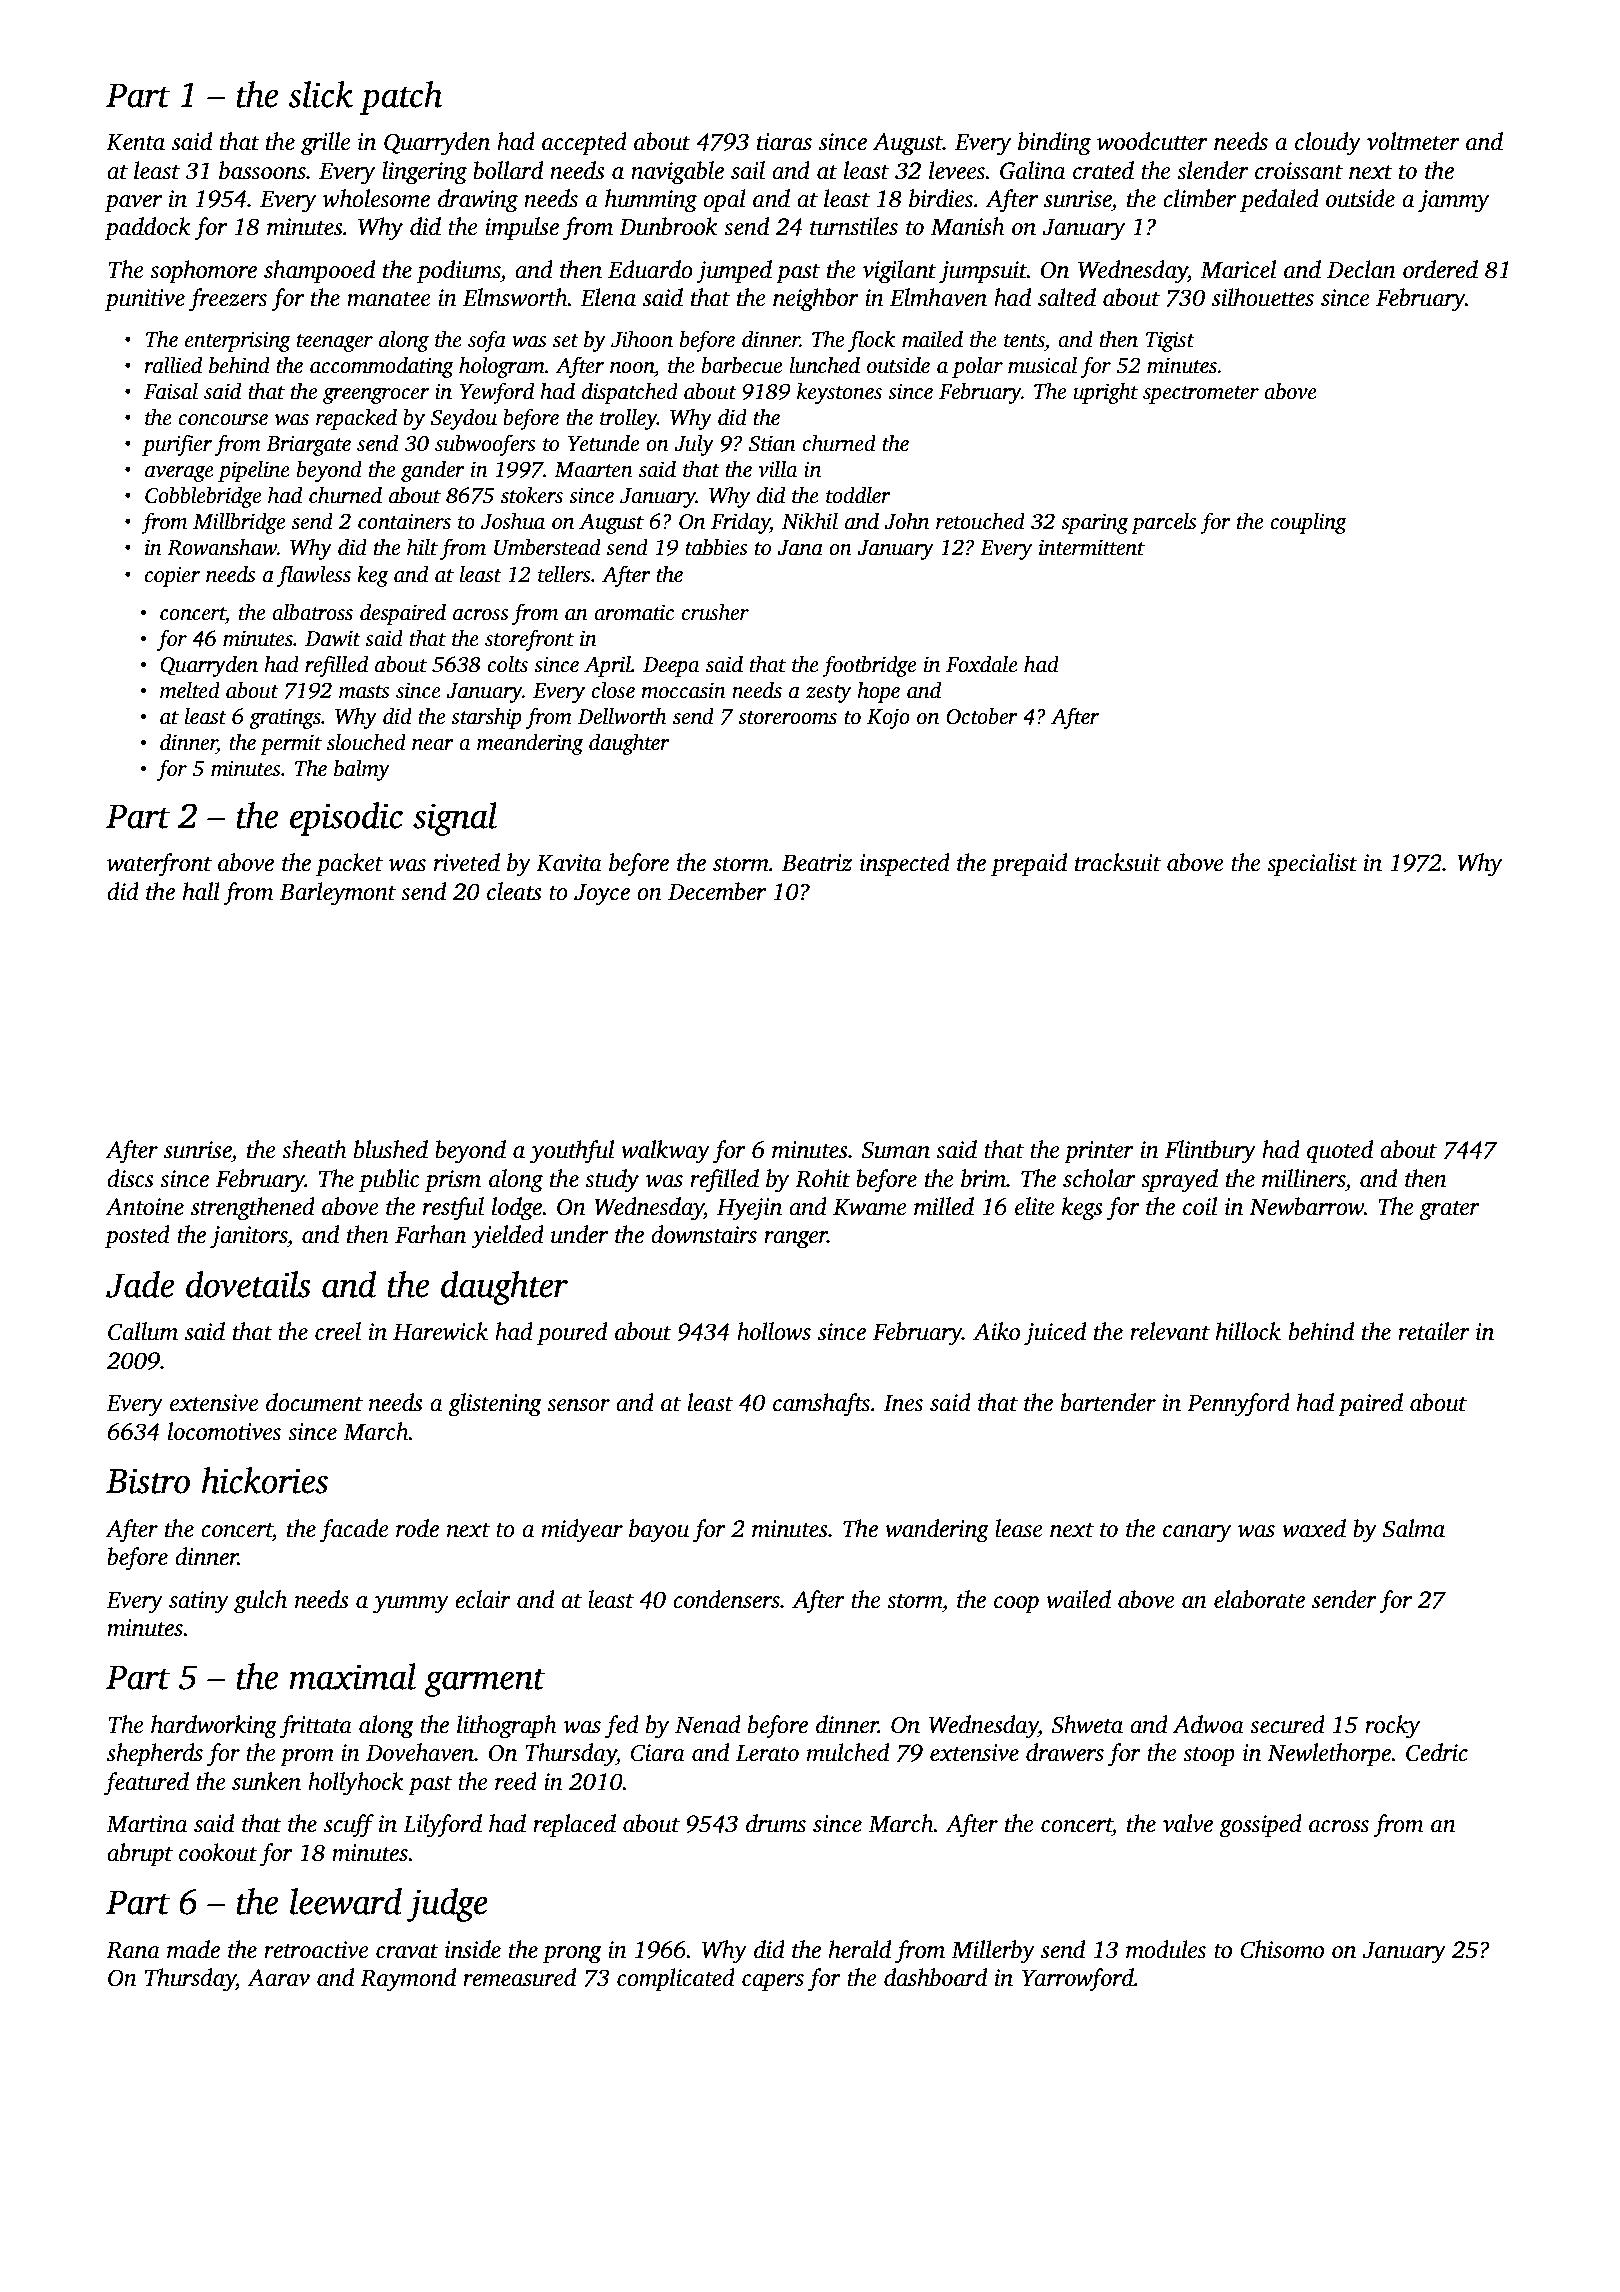 This page has width=1620, height=2292. Describe the element at coordinates (430, 1234) in the page. I see `Farhan` at that location.
